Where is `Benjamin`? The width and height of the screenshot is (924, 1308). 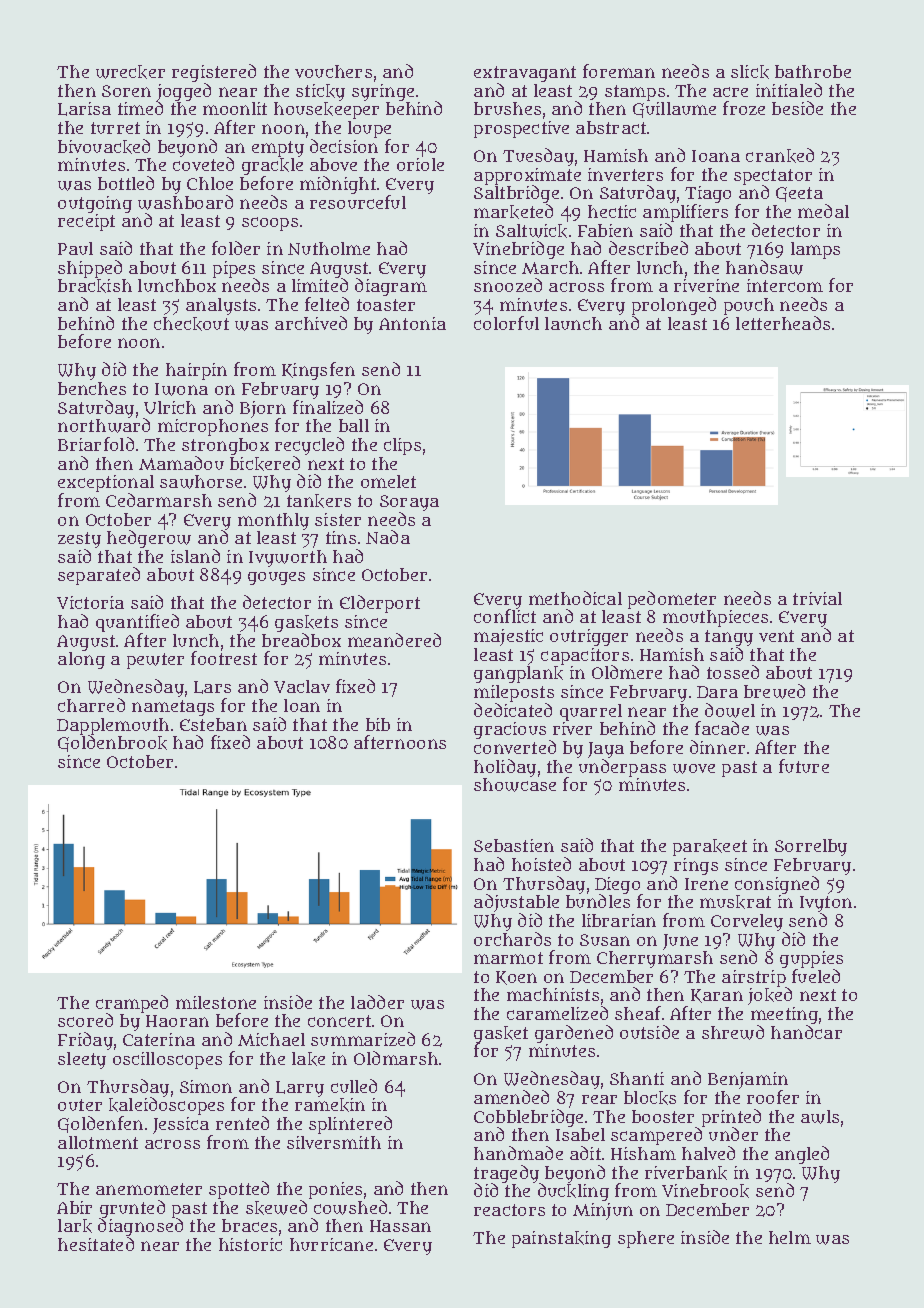
Benjamin is located at coordinates (748, 1080).
